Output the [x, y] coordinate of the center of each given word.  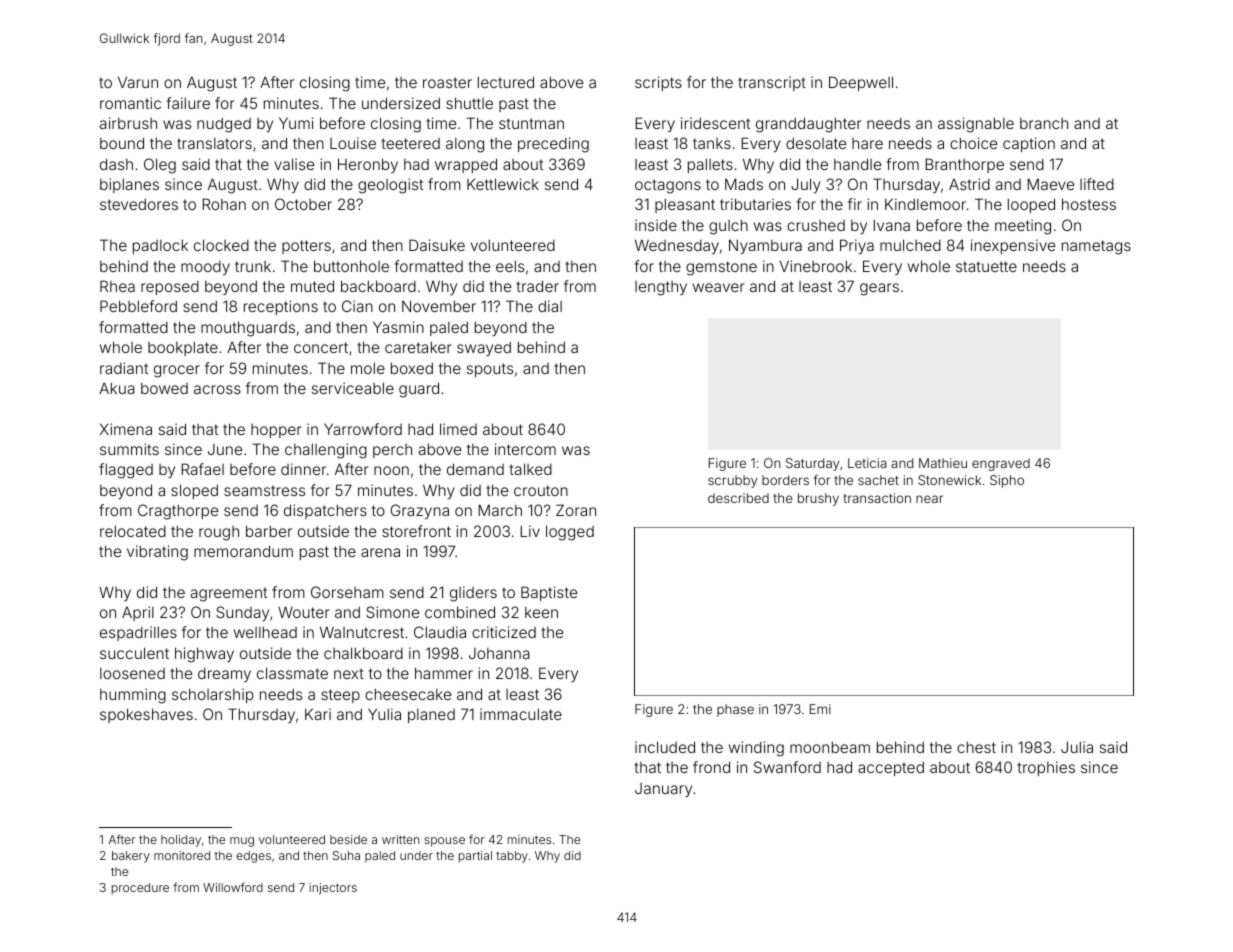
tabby [512, 857]
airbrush [128, 123]
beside [348, 839]
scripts [658, 83]
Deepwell [861, 83]
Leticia [867, 463]
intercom [525, 449]
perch [392, 451]
